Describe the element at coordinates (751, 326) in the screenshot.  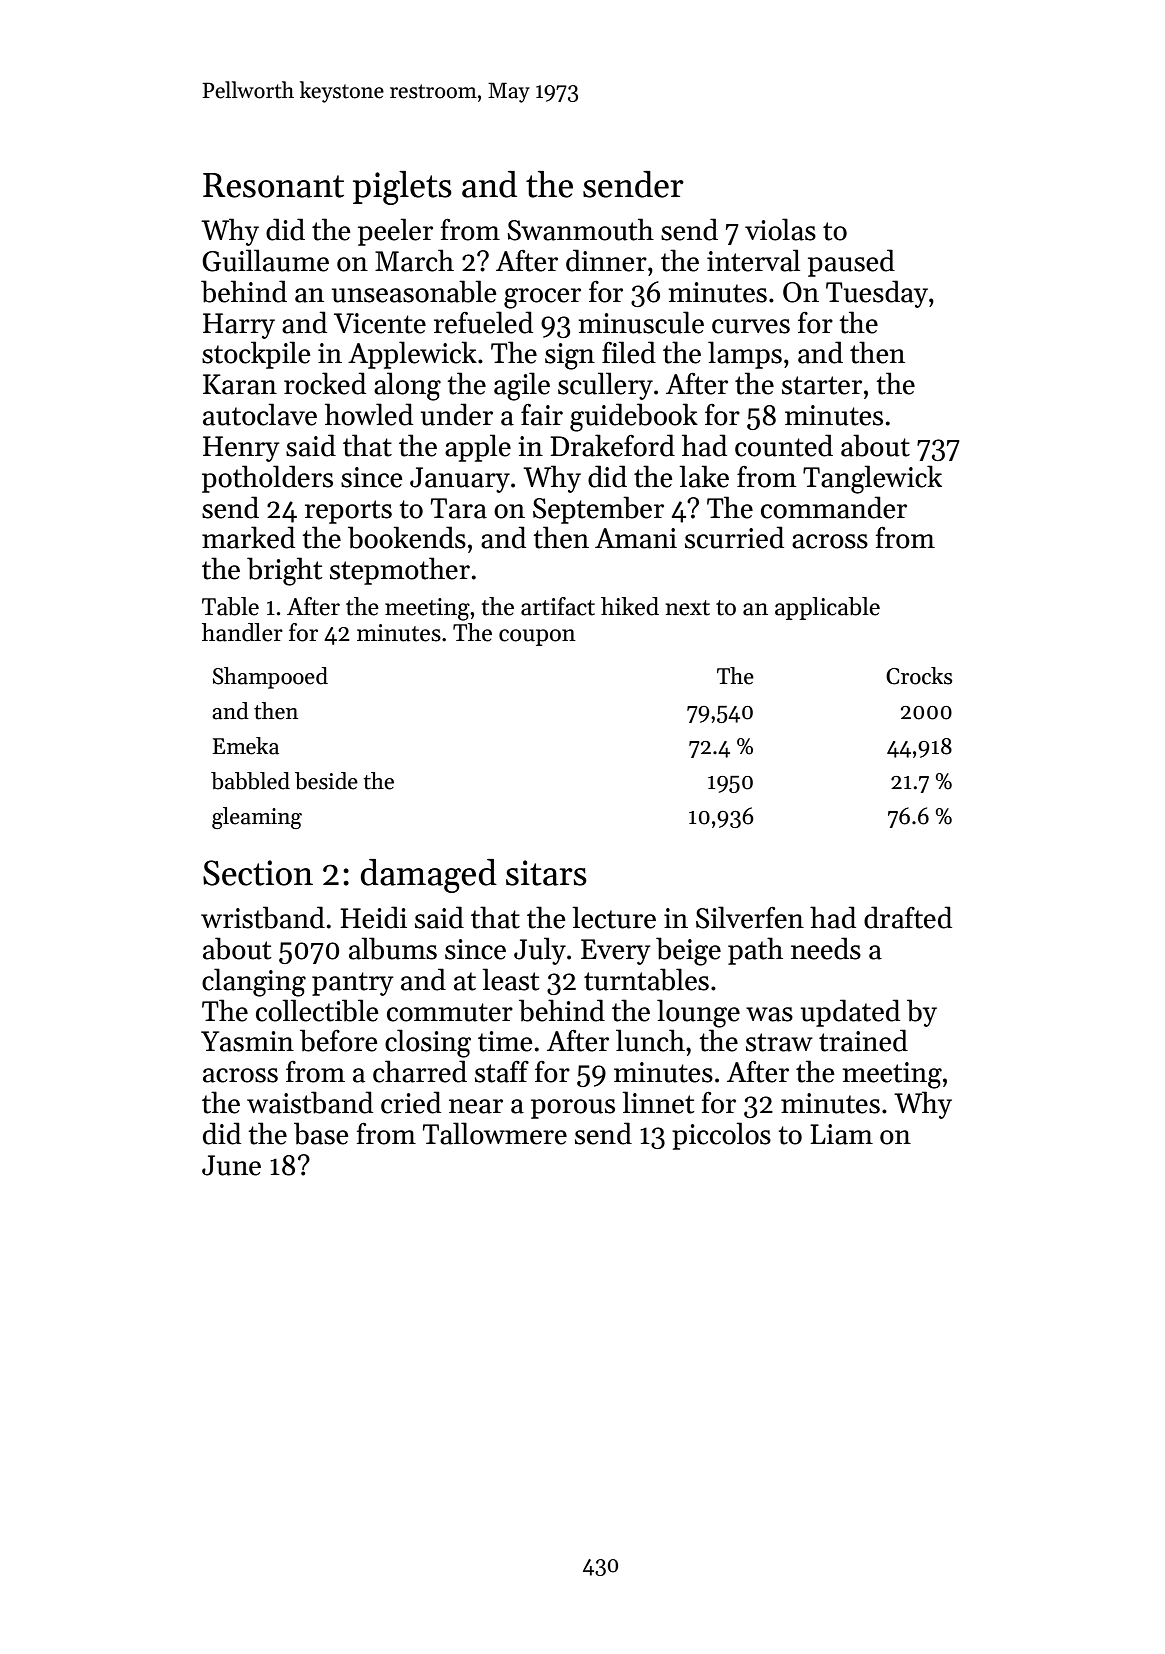
I see `curves` at that location.
